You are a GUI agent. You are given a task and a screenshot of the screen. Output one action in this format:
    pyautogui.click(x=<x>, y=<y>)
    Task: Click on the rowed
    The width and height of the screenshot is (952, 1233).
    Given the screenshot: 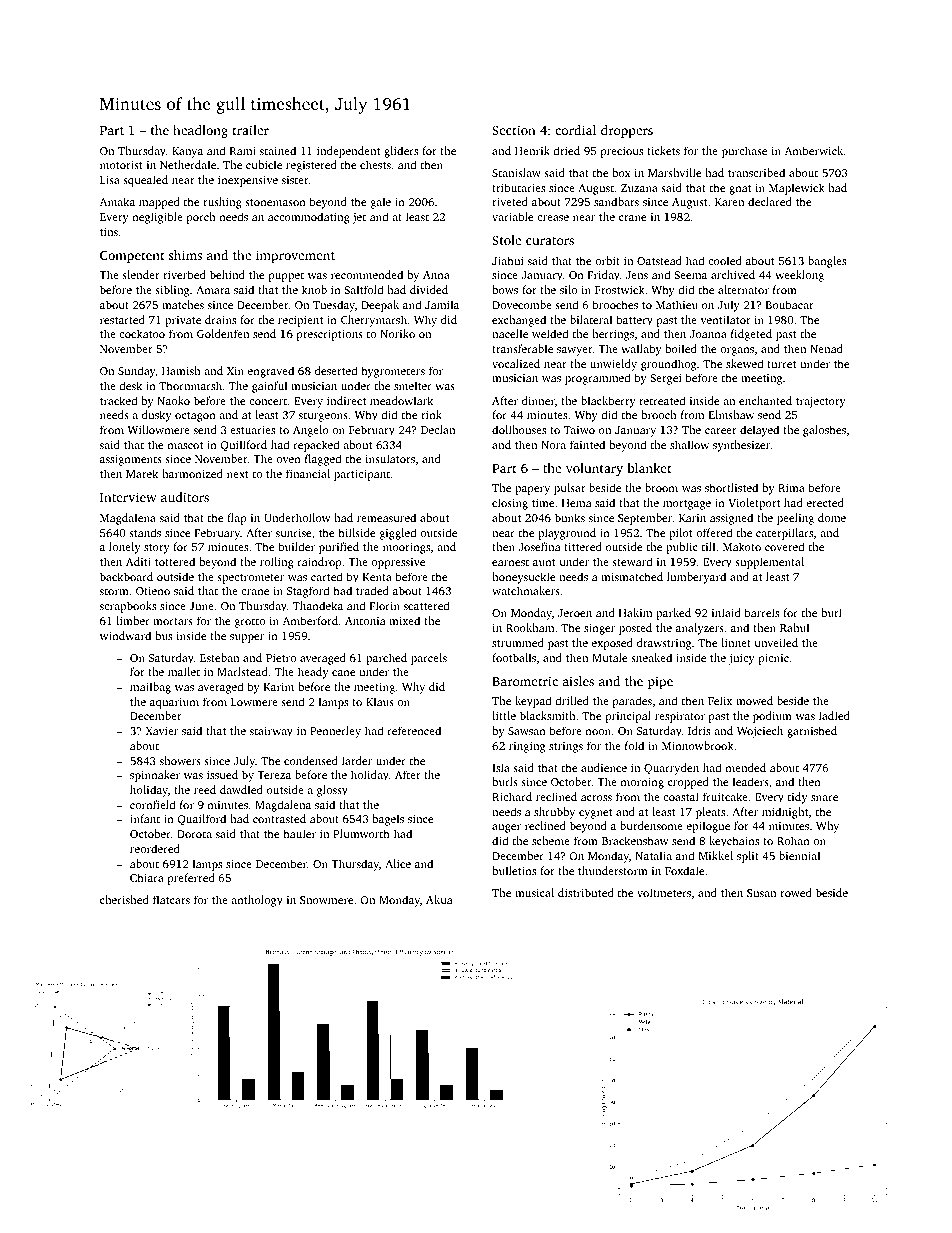 What is the action you would take?
    pyautogui.click(x=796, y=892)
